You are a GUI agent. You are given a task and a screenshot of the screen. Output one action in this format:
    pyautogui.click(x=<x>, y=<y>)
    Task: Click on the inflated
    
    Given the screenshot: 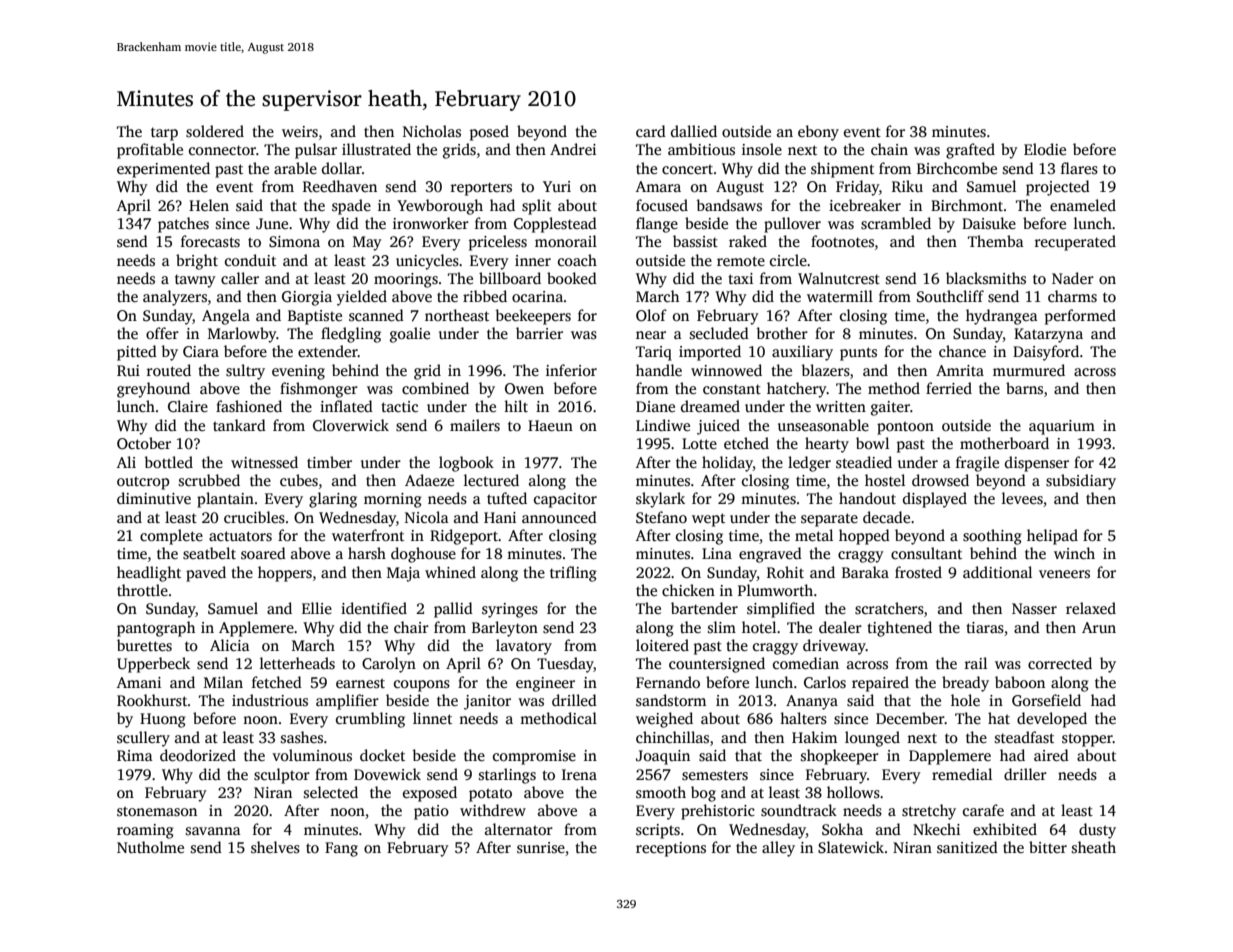 What is the action you would take?
    pyautogui.click(x=346, y=406)
